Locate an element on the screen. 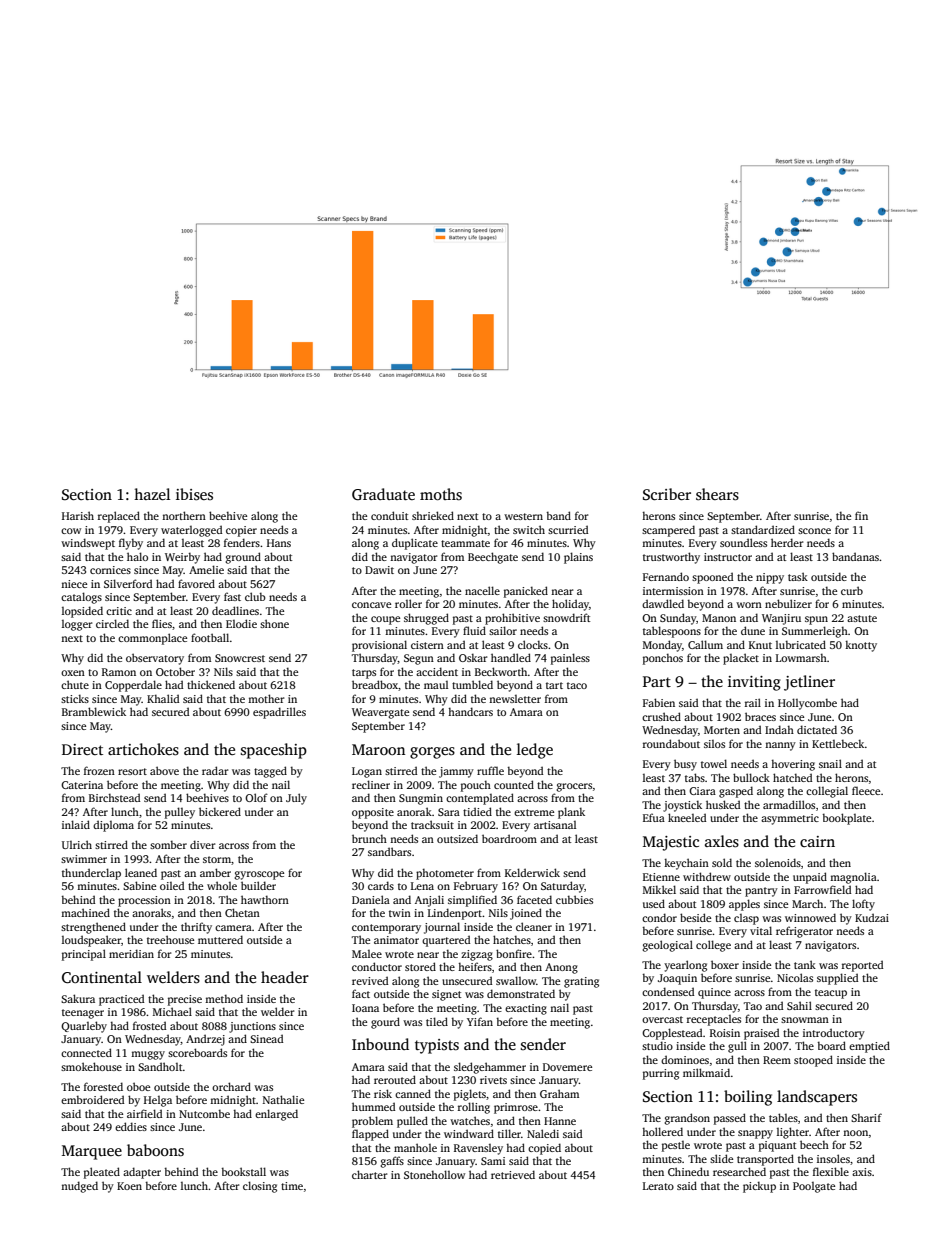  builder is located at coordinates (258, 885).
